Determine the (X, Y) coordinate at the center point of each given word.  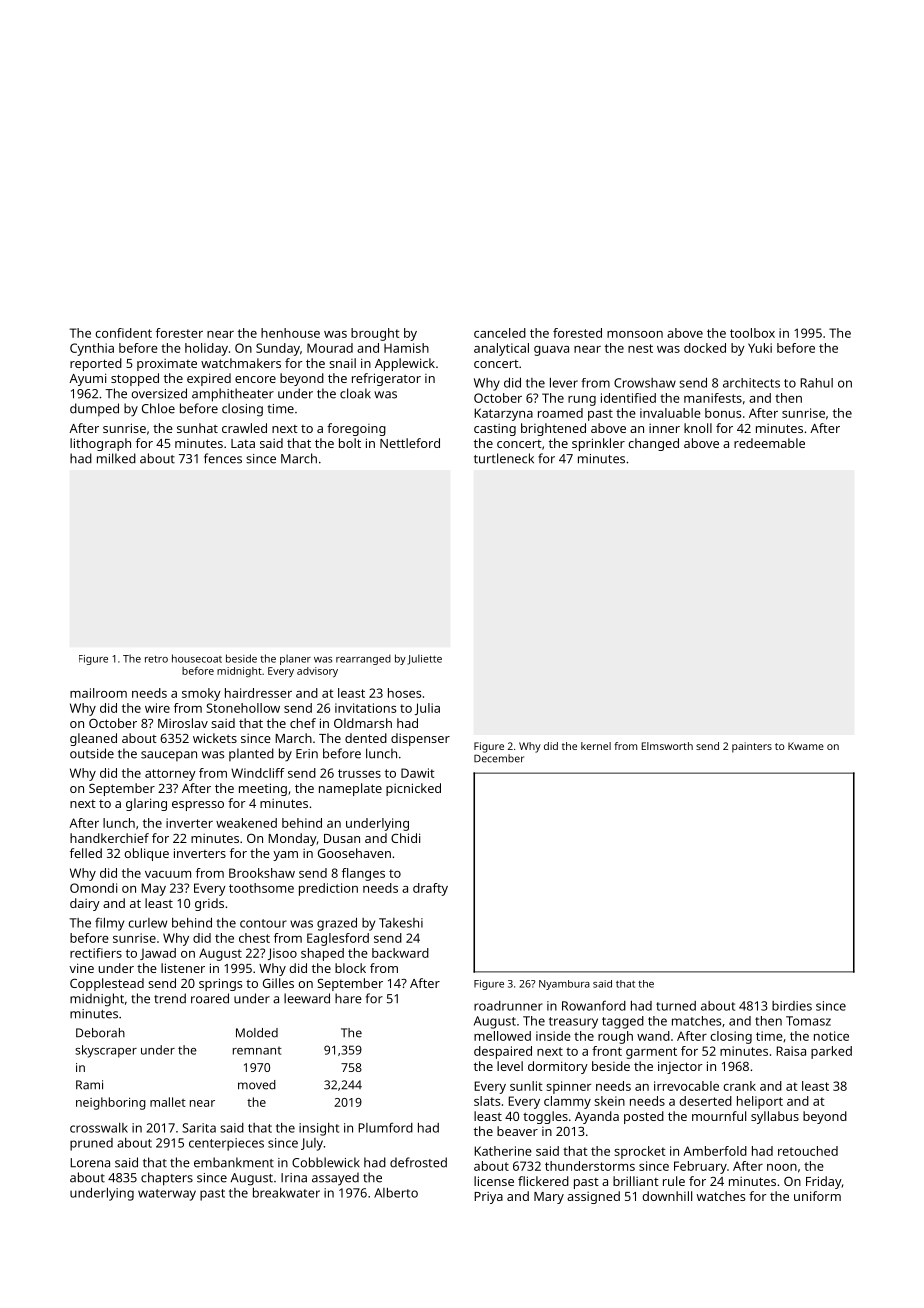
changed (653, 444)
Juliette (425, 659)
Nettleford (410, 443)
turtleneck (504, 458)
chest (254, 938)
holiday (206, 349)
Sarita (199, 1128)
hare (348, 998)
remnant (257, 1050)
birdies (792, 1006)
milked (116, 458)
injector (680, 1067)
